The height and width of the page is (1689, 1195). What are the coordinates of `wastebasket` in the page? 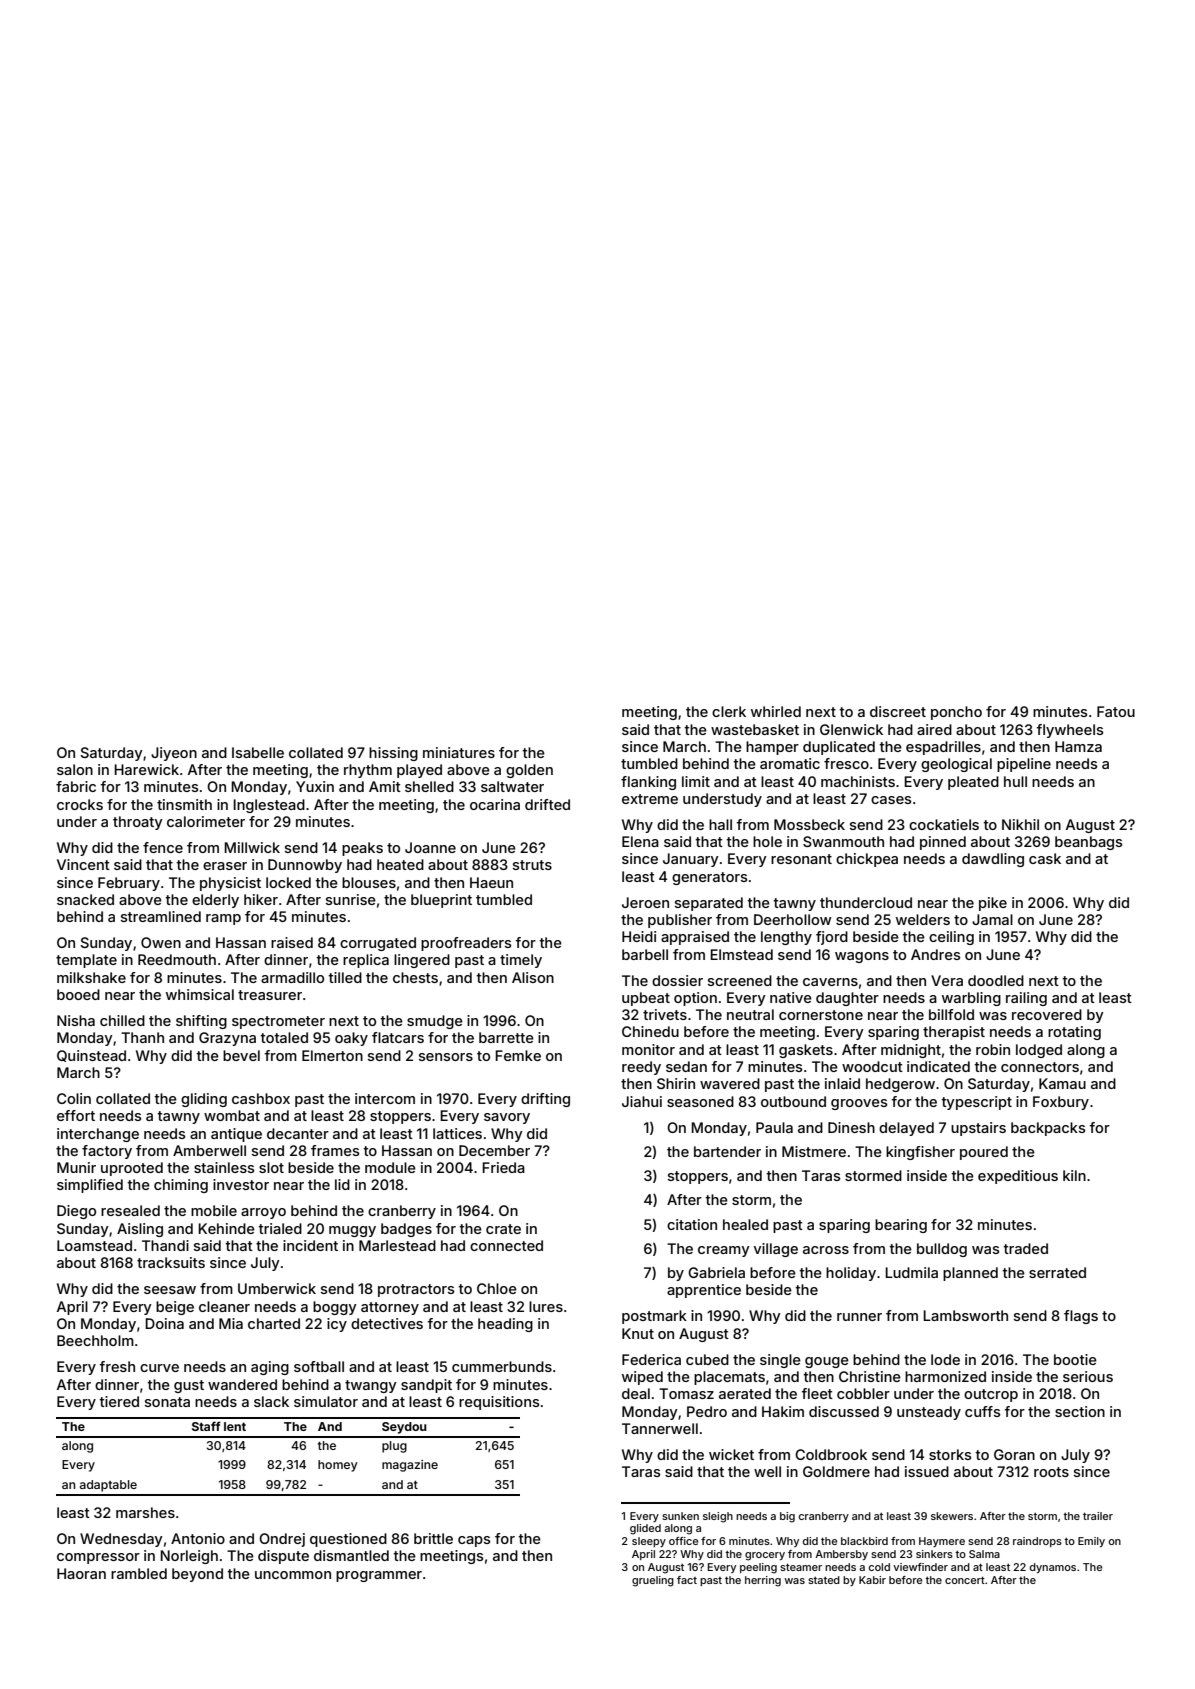 It's located at (755, 729).
